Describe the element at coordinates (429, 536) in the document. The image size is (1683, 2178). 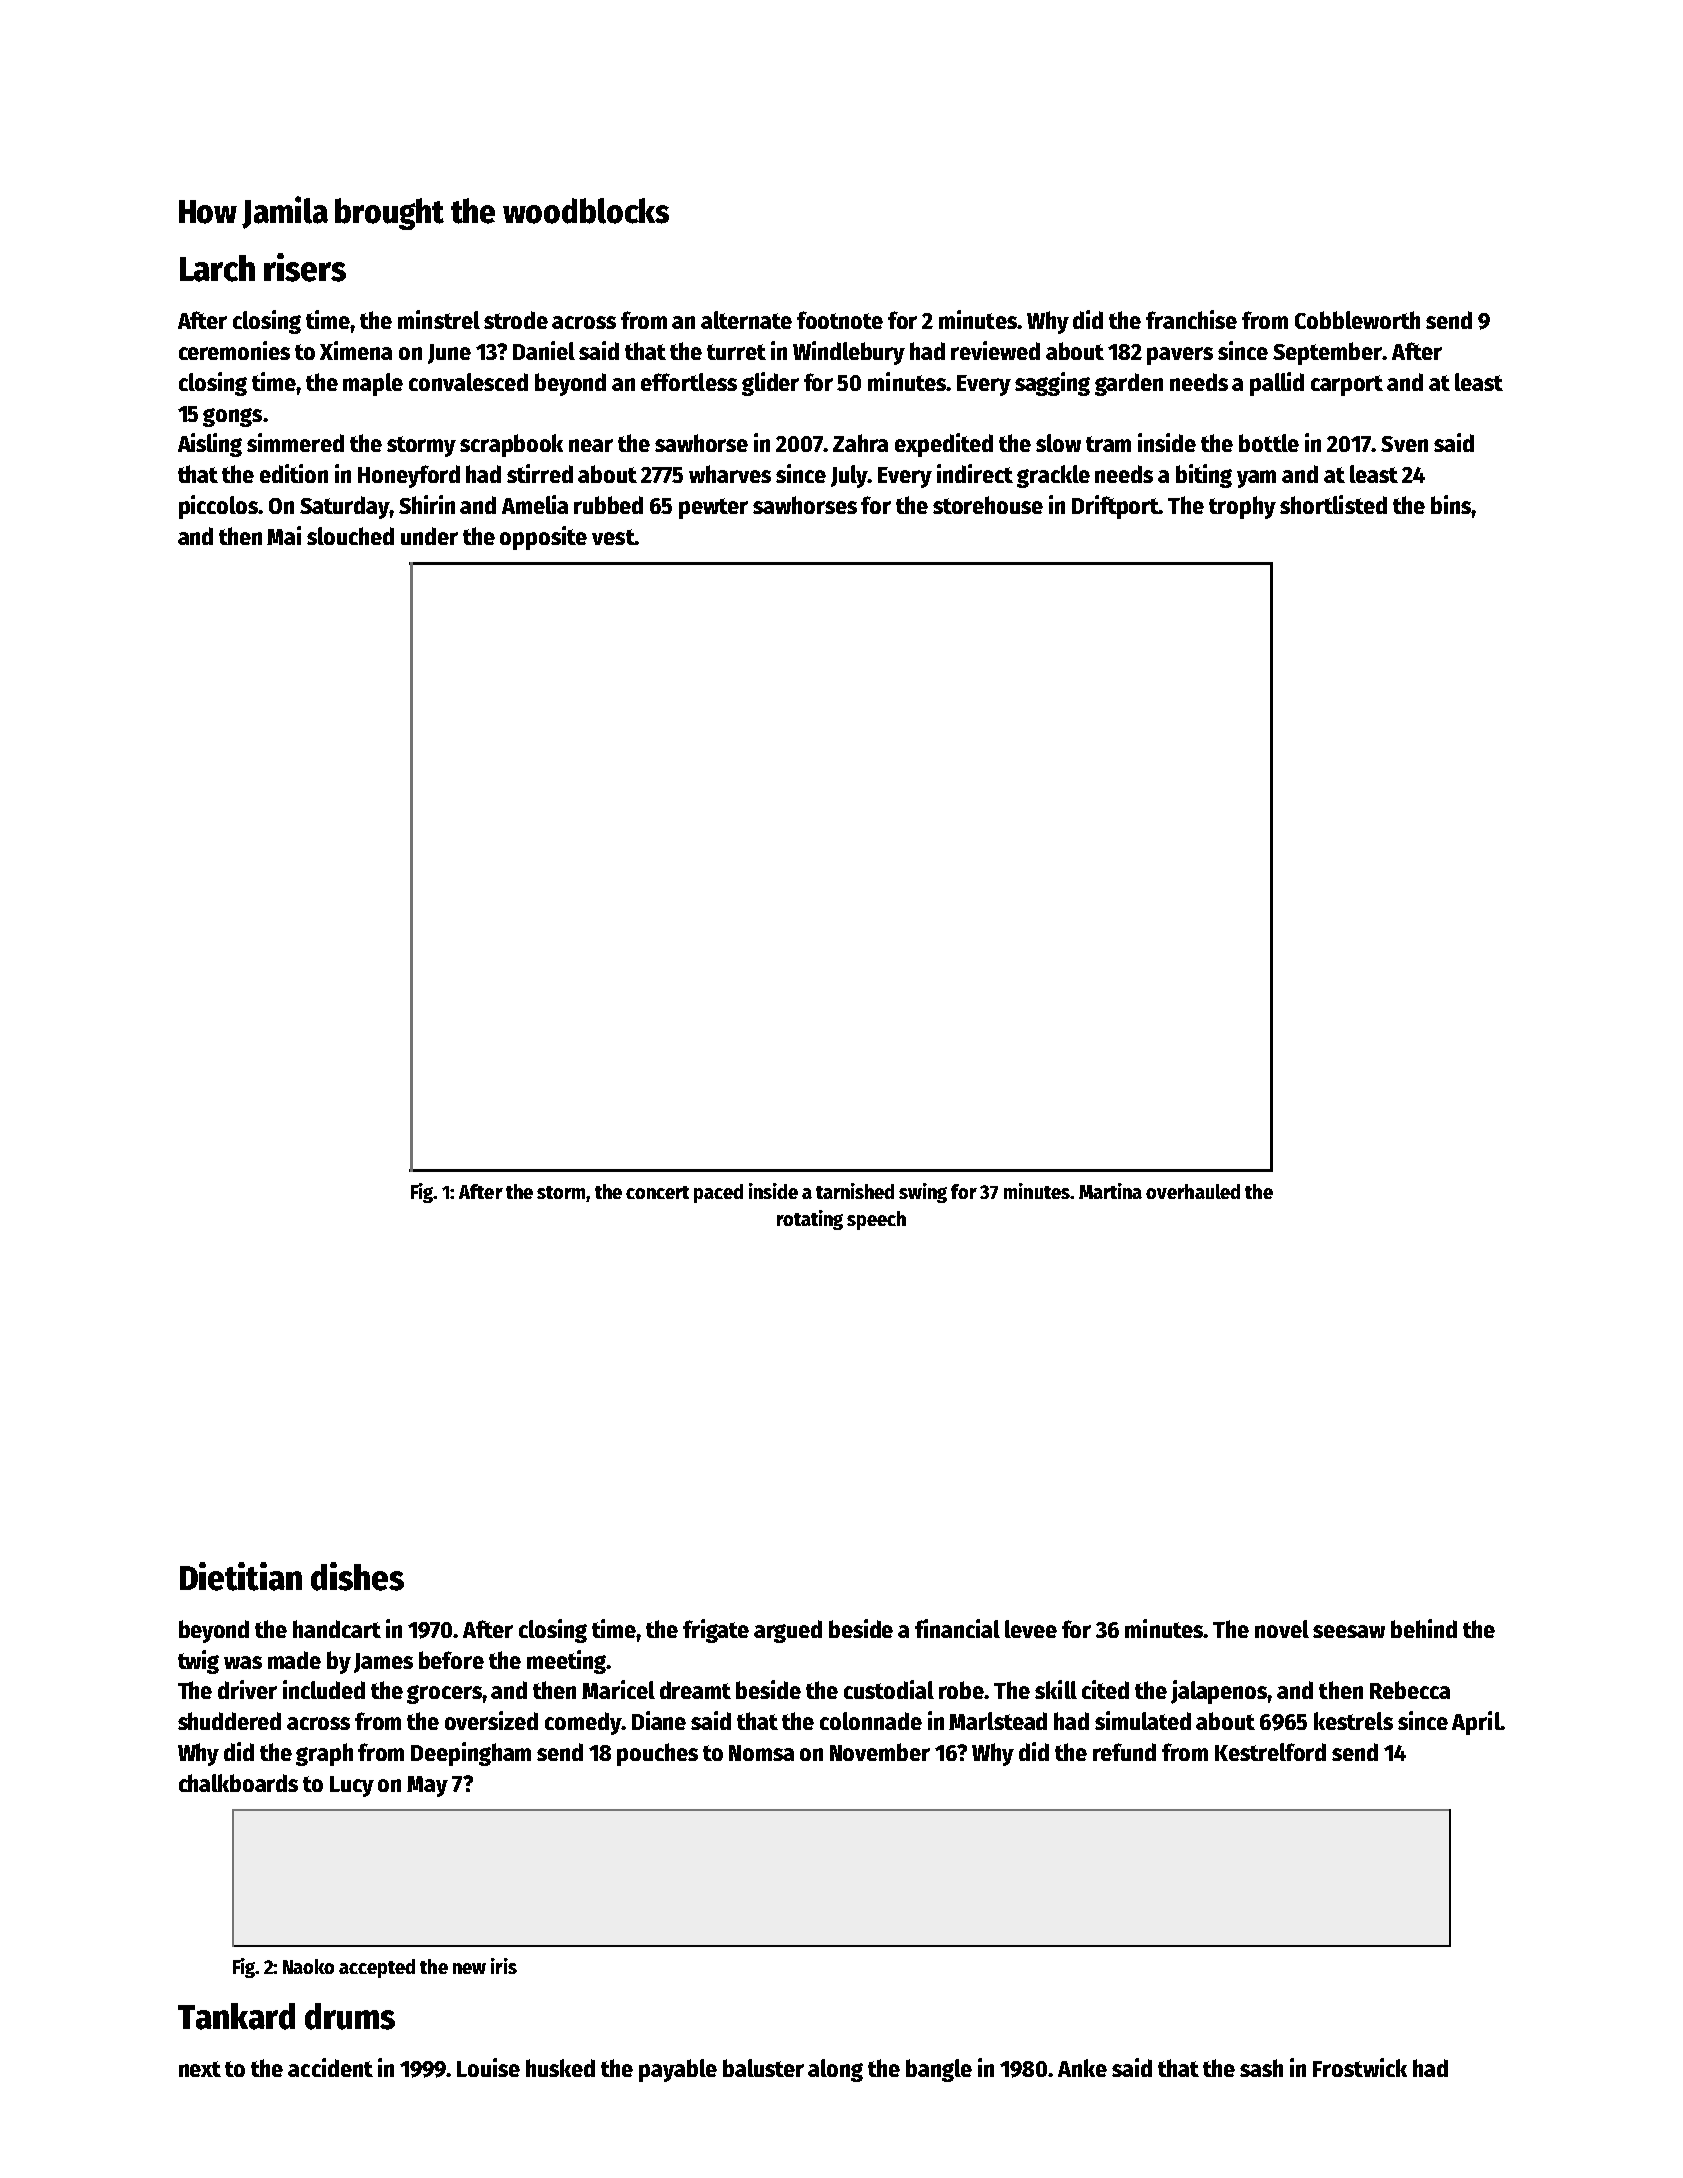
I see `under` at that location.
